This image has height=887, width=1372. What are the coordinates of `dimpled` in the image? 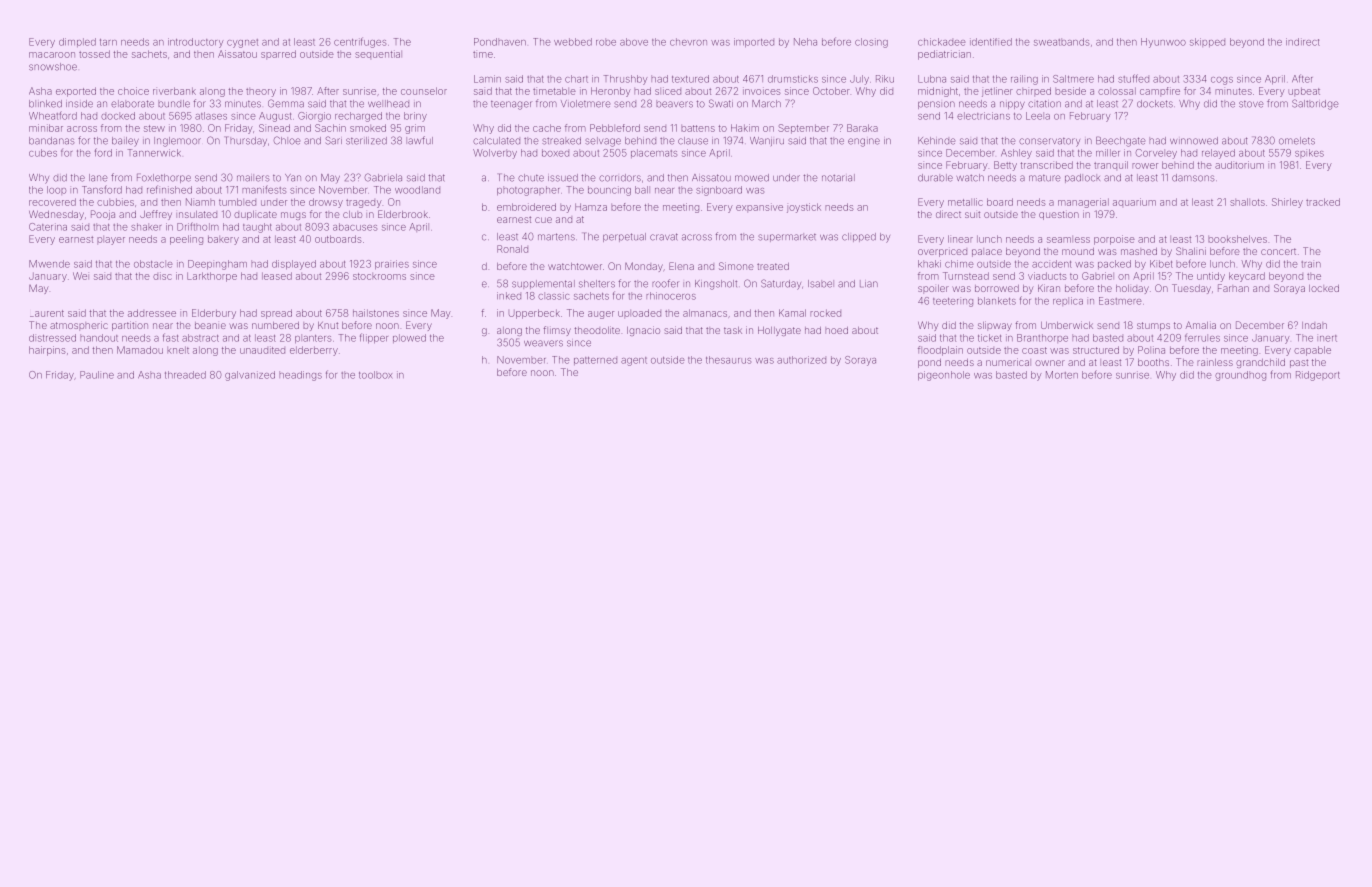 It's located at (77, 42).
